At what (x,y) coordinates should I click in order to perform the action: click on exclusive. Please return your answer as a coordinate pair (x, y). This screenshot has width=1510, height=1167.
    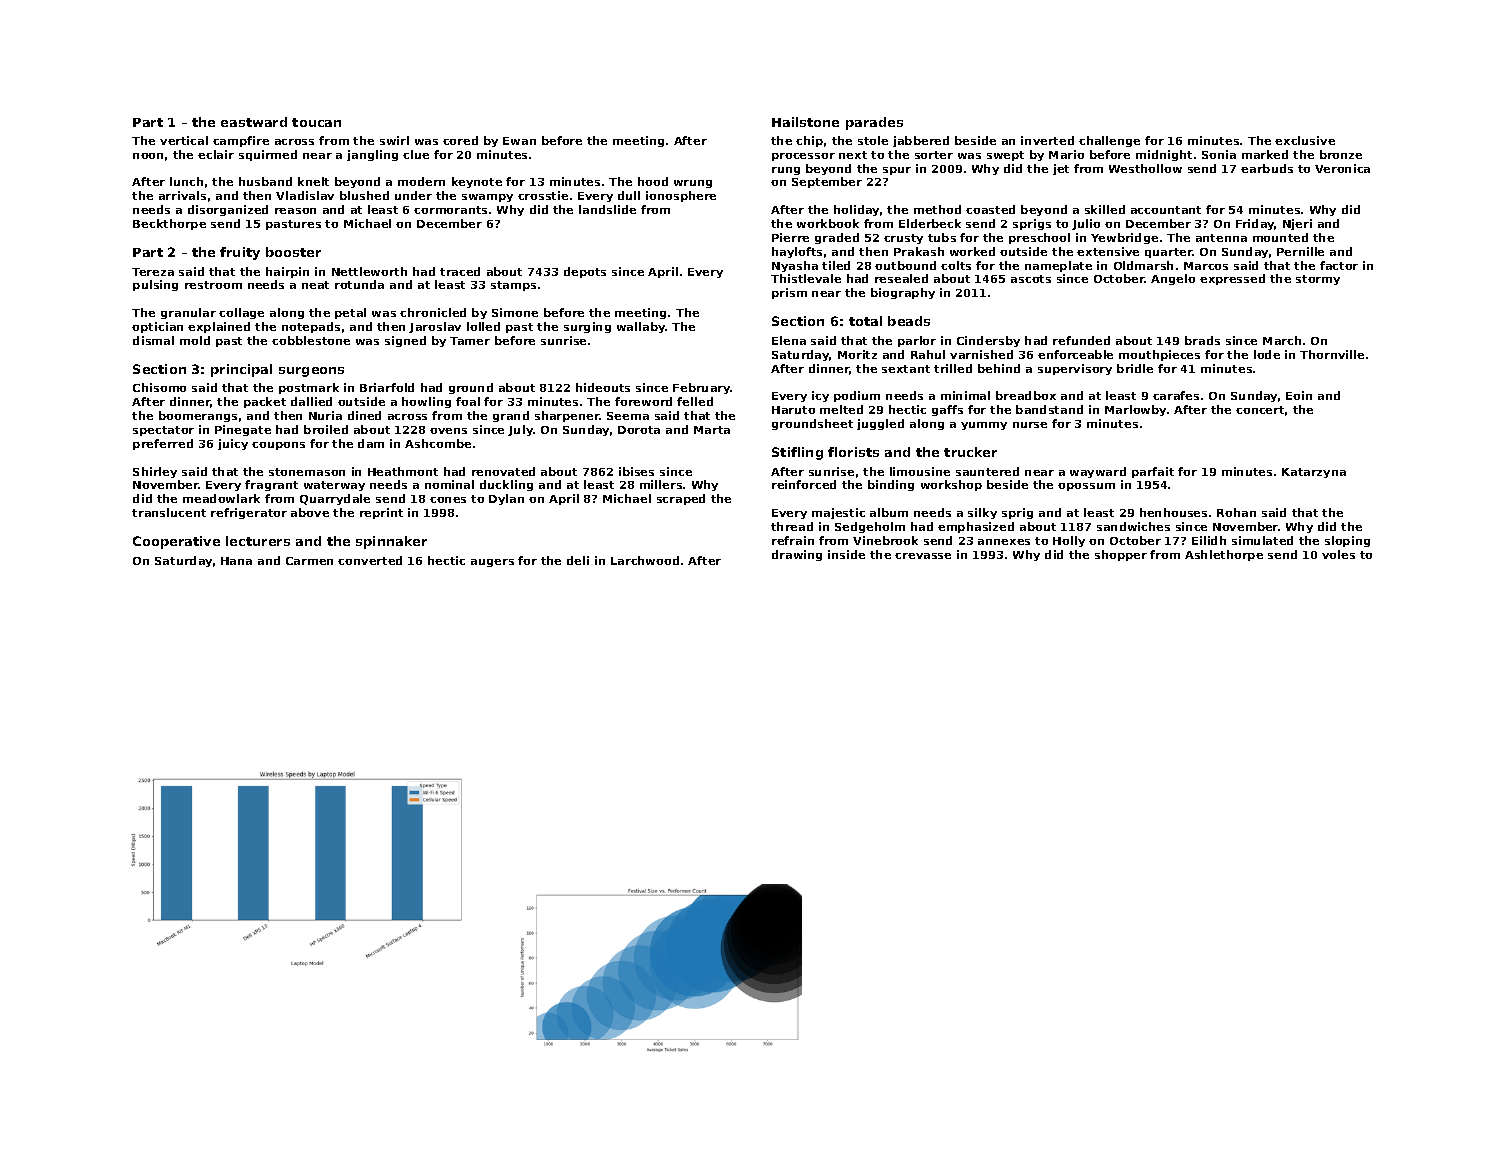
    Looking at the image, I should click on (1305, 140).
